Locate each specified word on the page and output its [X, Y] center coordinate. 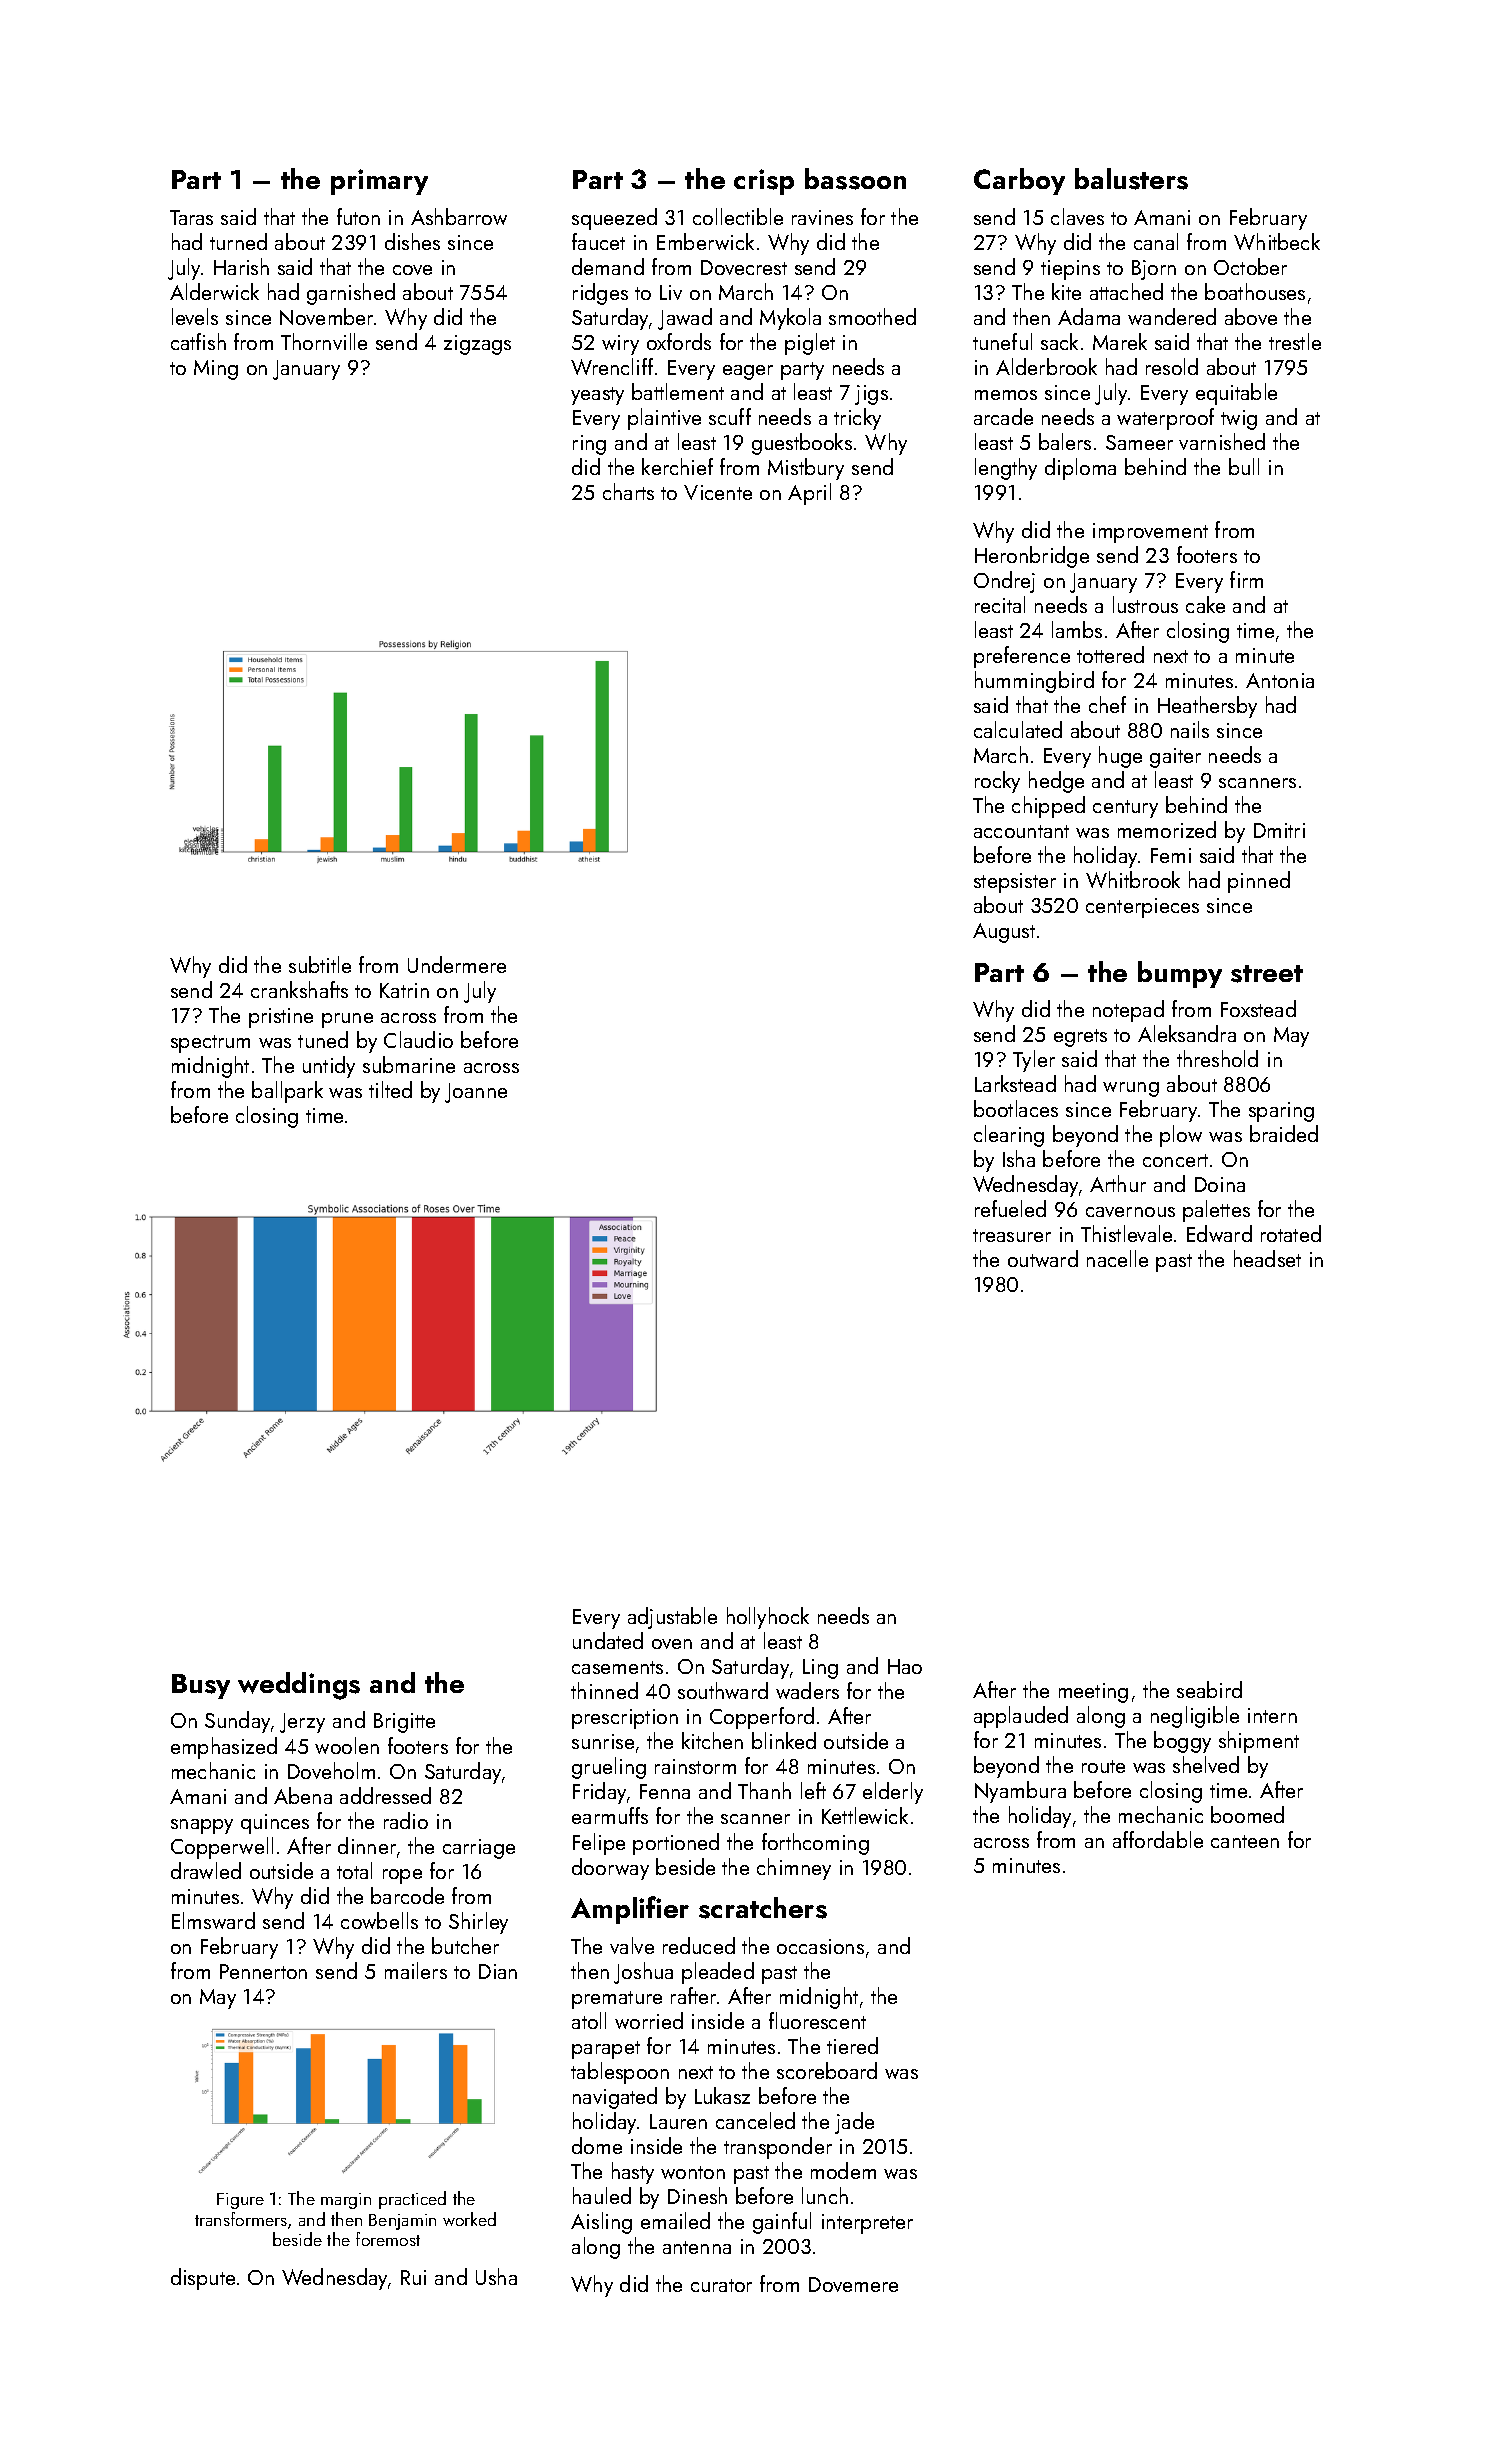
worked [469, 2219]
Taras [191, 217]
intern [1272, 1715]
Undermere [457, 964]
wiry [620, 345]
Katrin [404, 990]
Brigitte [404, 1723]
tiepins [1070, 270]
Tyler [1034, 1061]
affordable [1158, 1839]
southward [723, 1690]
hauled [602, 2195]
